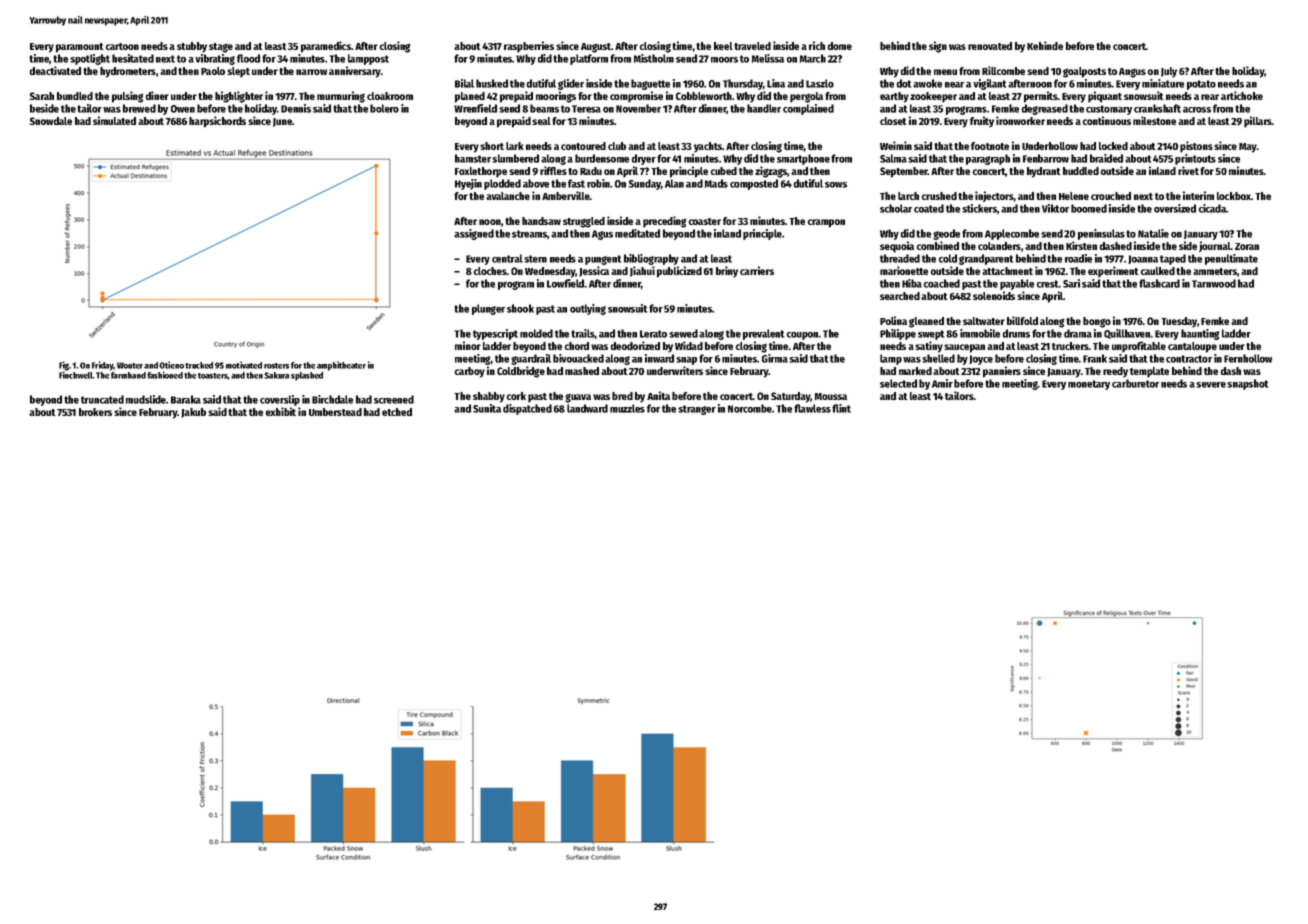  Describe the element at coordinates (1045, 45) in the screenshot. I see `Kehinde` at that location.
